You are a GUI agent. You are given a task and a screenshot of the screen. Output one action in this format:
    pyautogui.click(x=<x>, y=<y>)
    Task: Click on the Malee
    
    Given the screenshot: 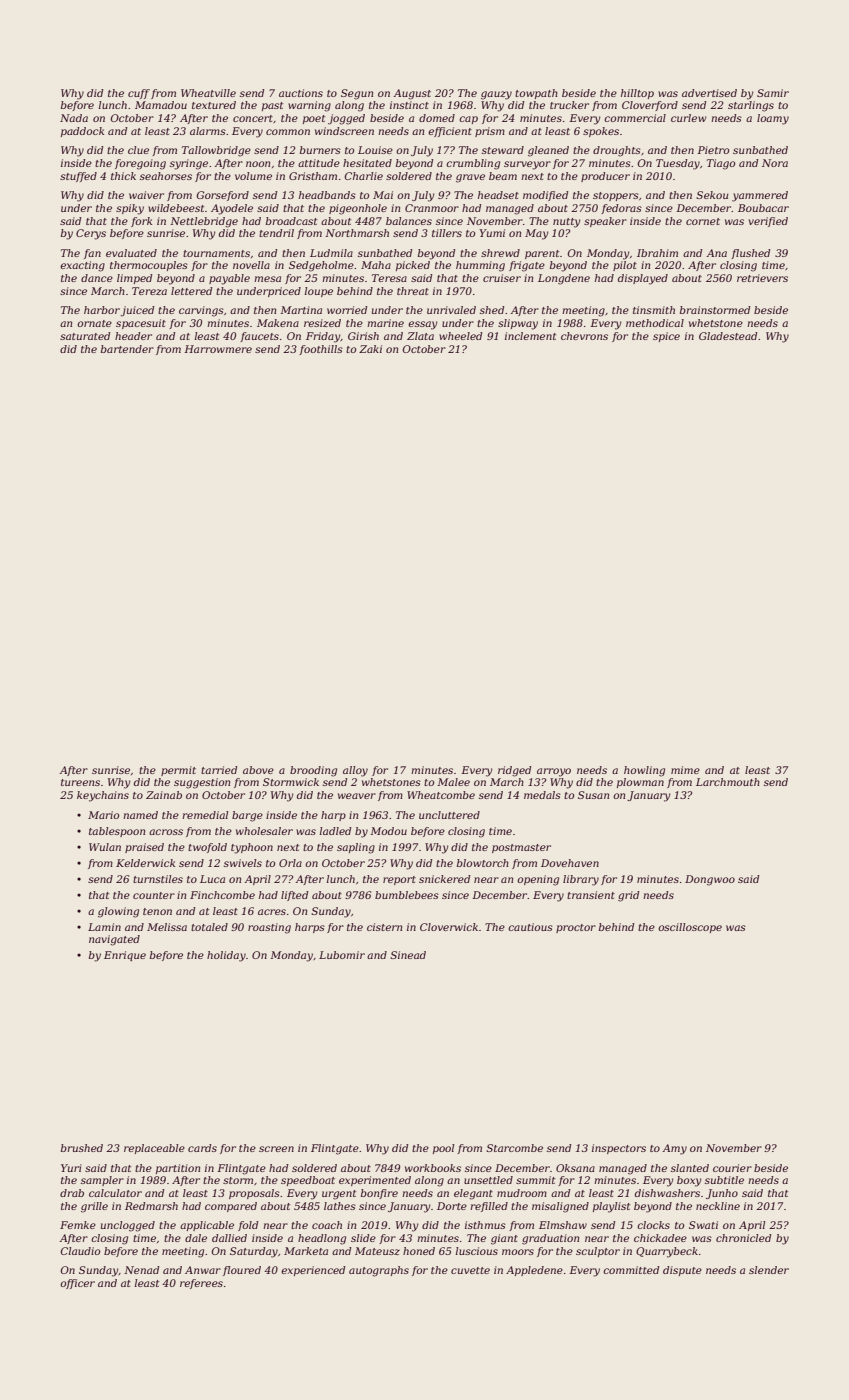 What is the action you would take?
    pyautogui.click(x=453, y=782)
